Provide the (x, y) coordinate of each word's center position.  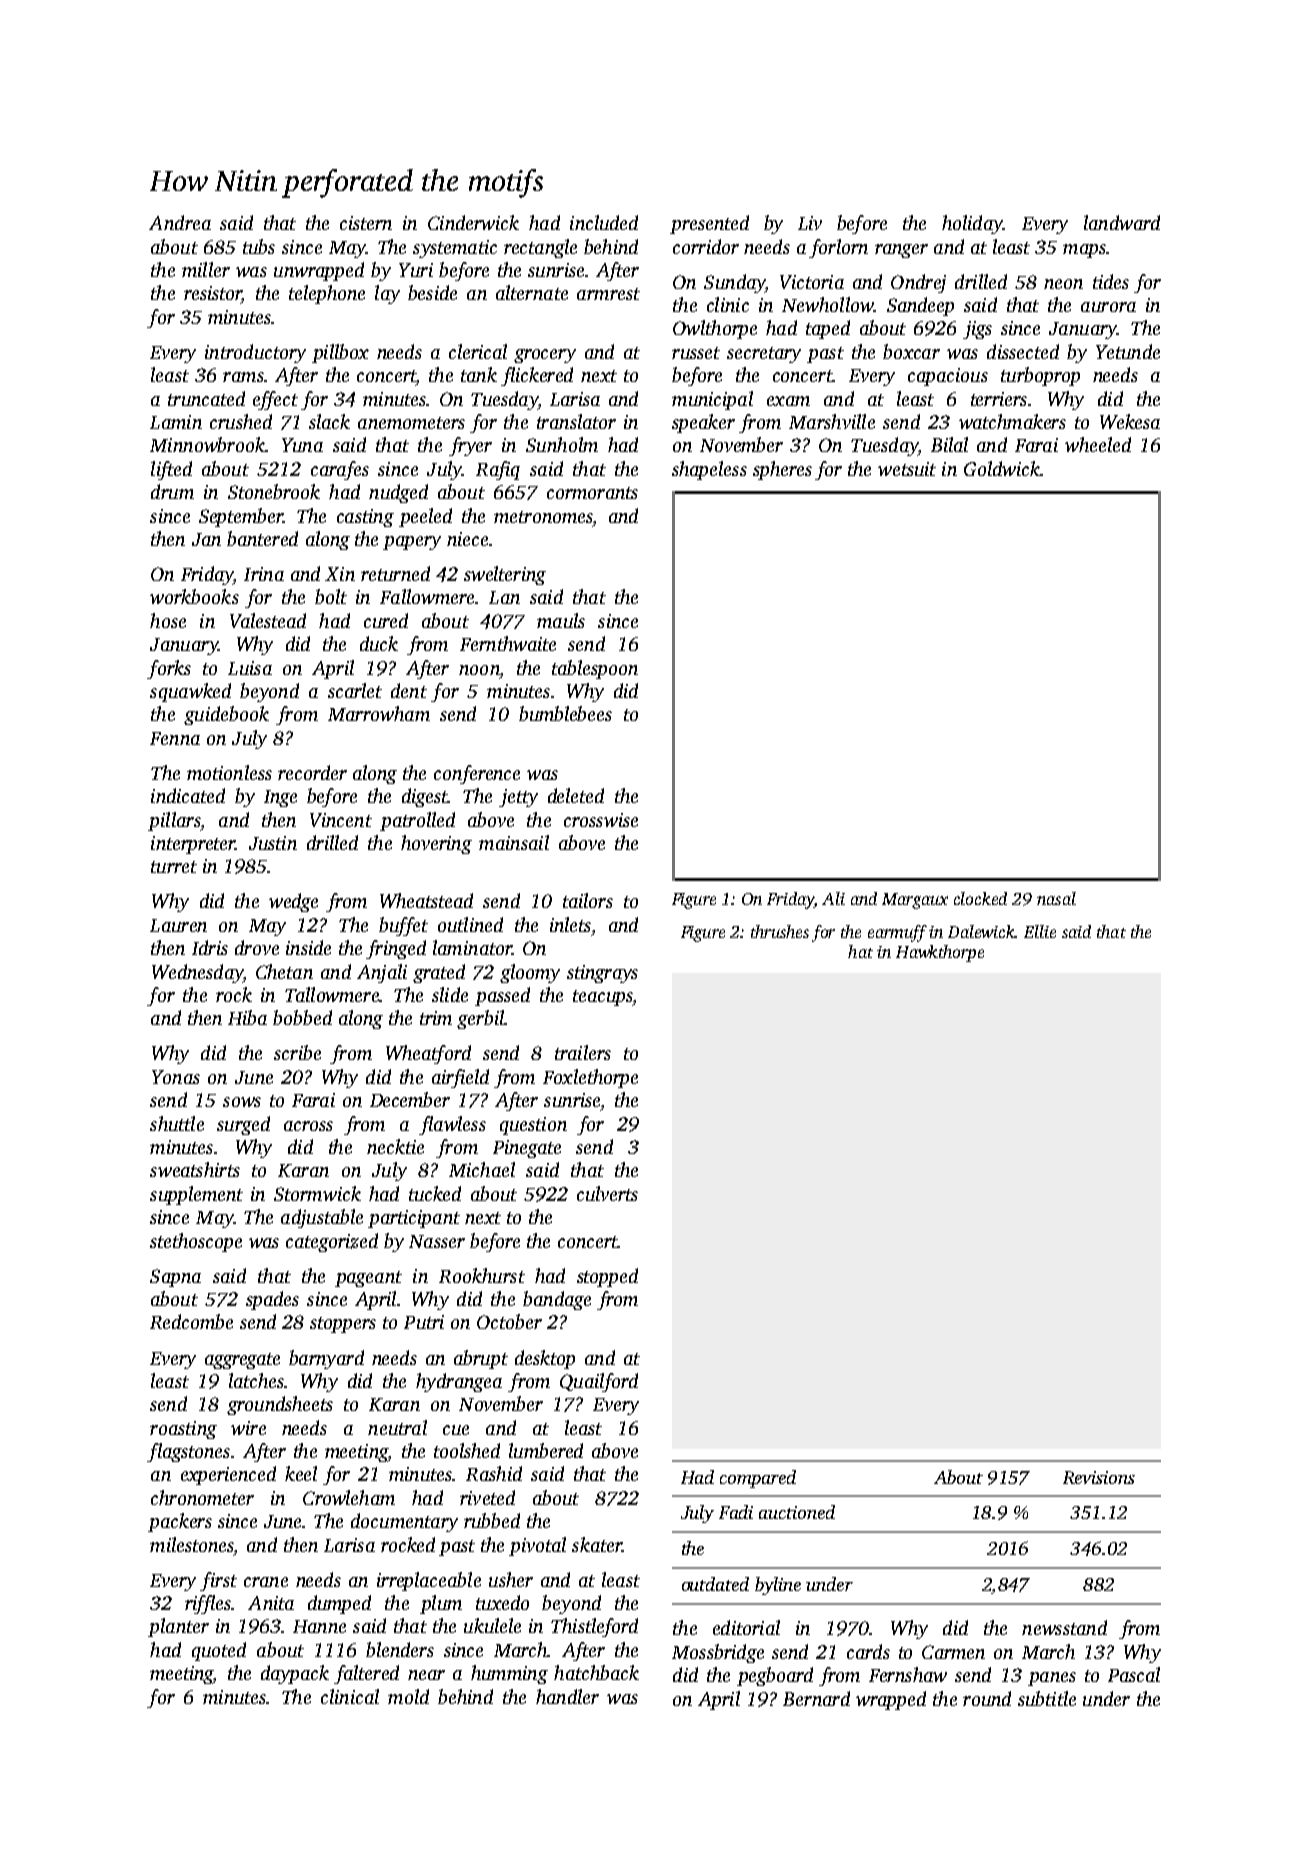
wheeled (1098, 444)
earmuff (897, 933)
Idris (210, 947)
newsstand (1064, 1627)
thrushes (780, 931)
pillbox (340, 353)
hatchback (596, 1672)
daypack (295, 1674)
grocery (545, 356)
